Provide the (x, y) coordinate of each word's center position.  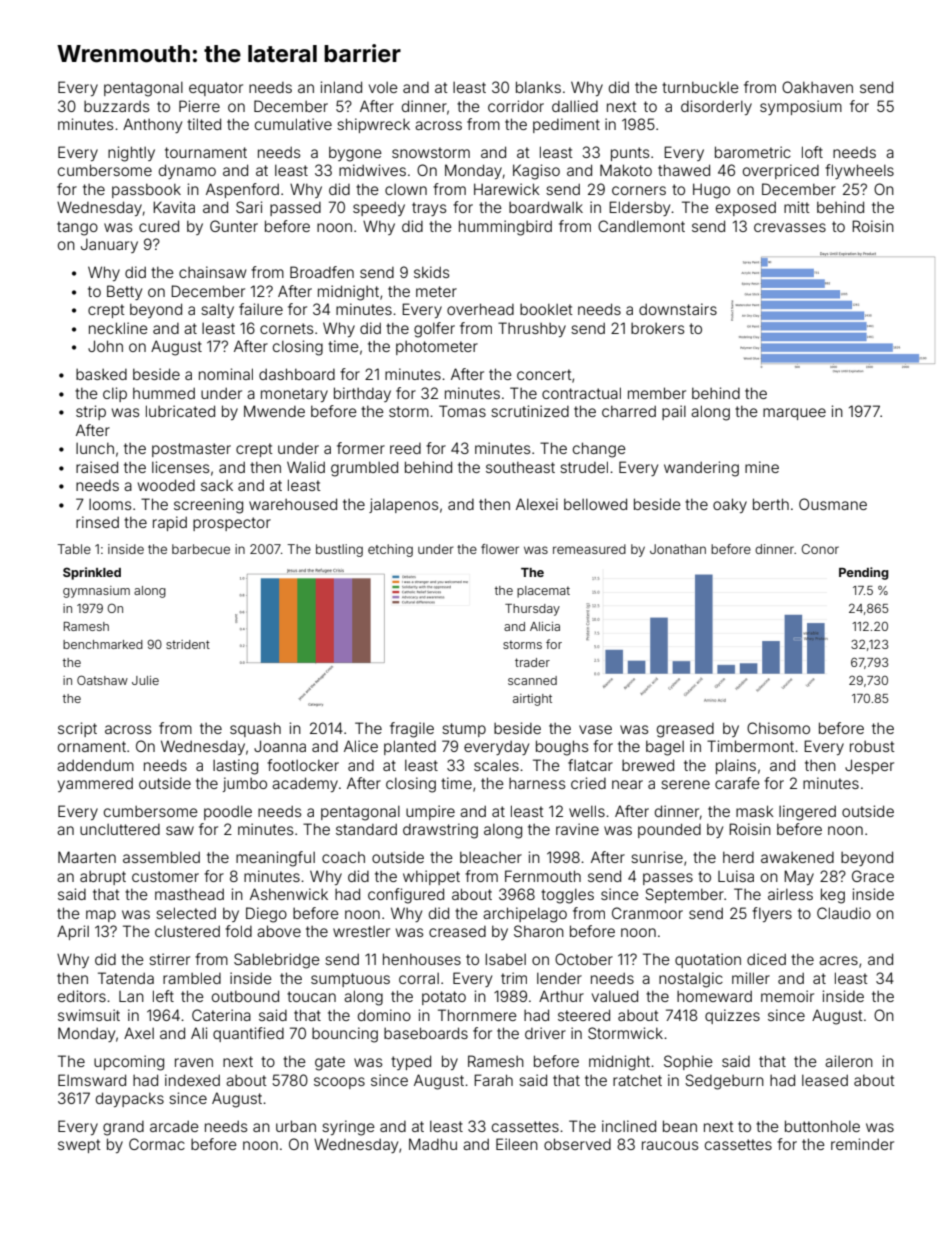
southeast (520, 467)
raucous (670, 1145)
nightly (131, 154)
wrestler (361, 931)
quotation (708, 960)
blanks (538, 87)
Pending (864, 573)
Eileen (517, 1144)
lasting (235, 767)
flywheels (859, 171)
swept (79, 1146)
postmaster (191, 450)
